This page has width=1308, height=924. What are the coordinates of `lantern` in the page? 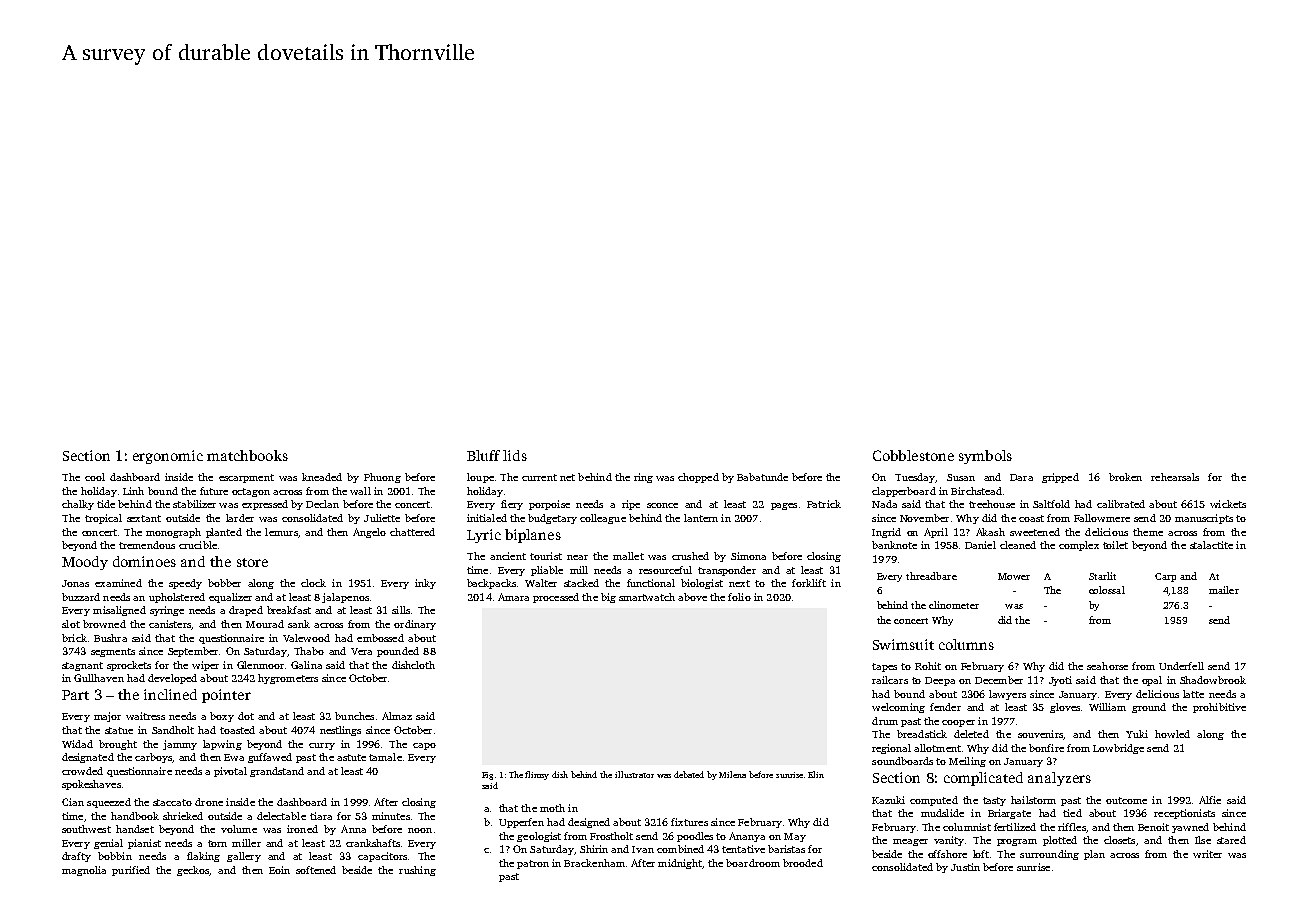 It's located at (701, 518).
